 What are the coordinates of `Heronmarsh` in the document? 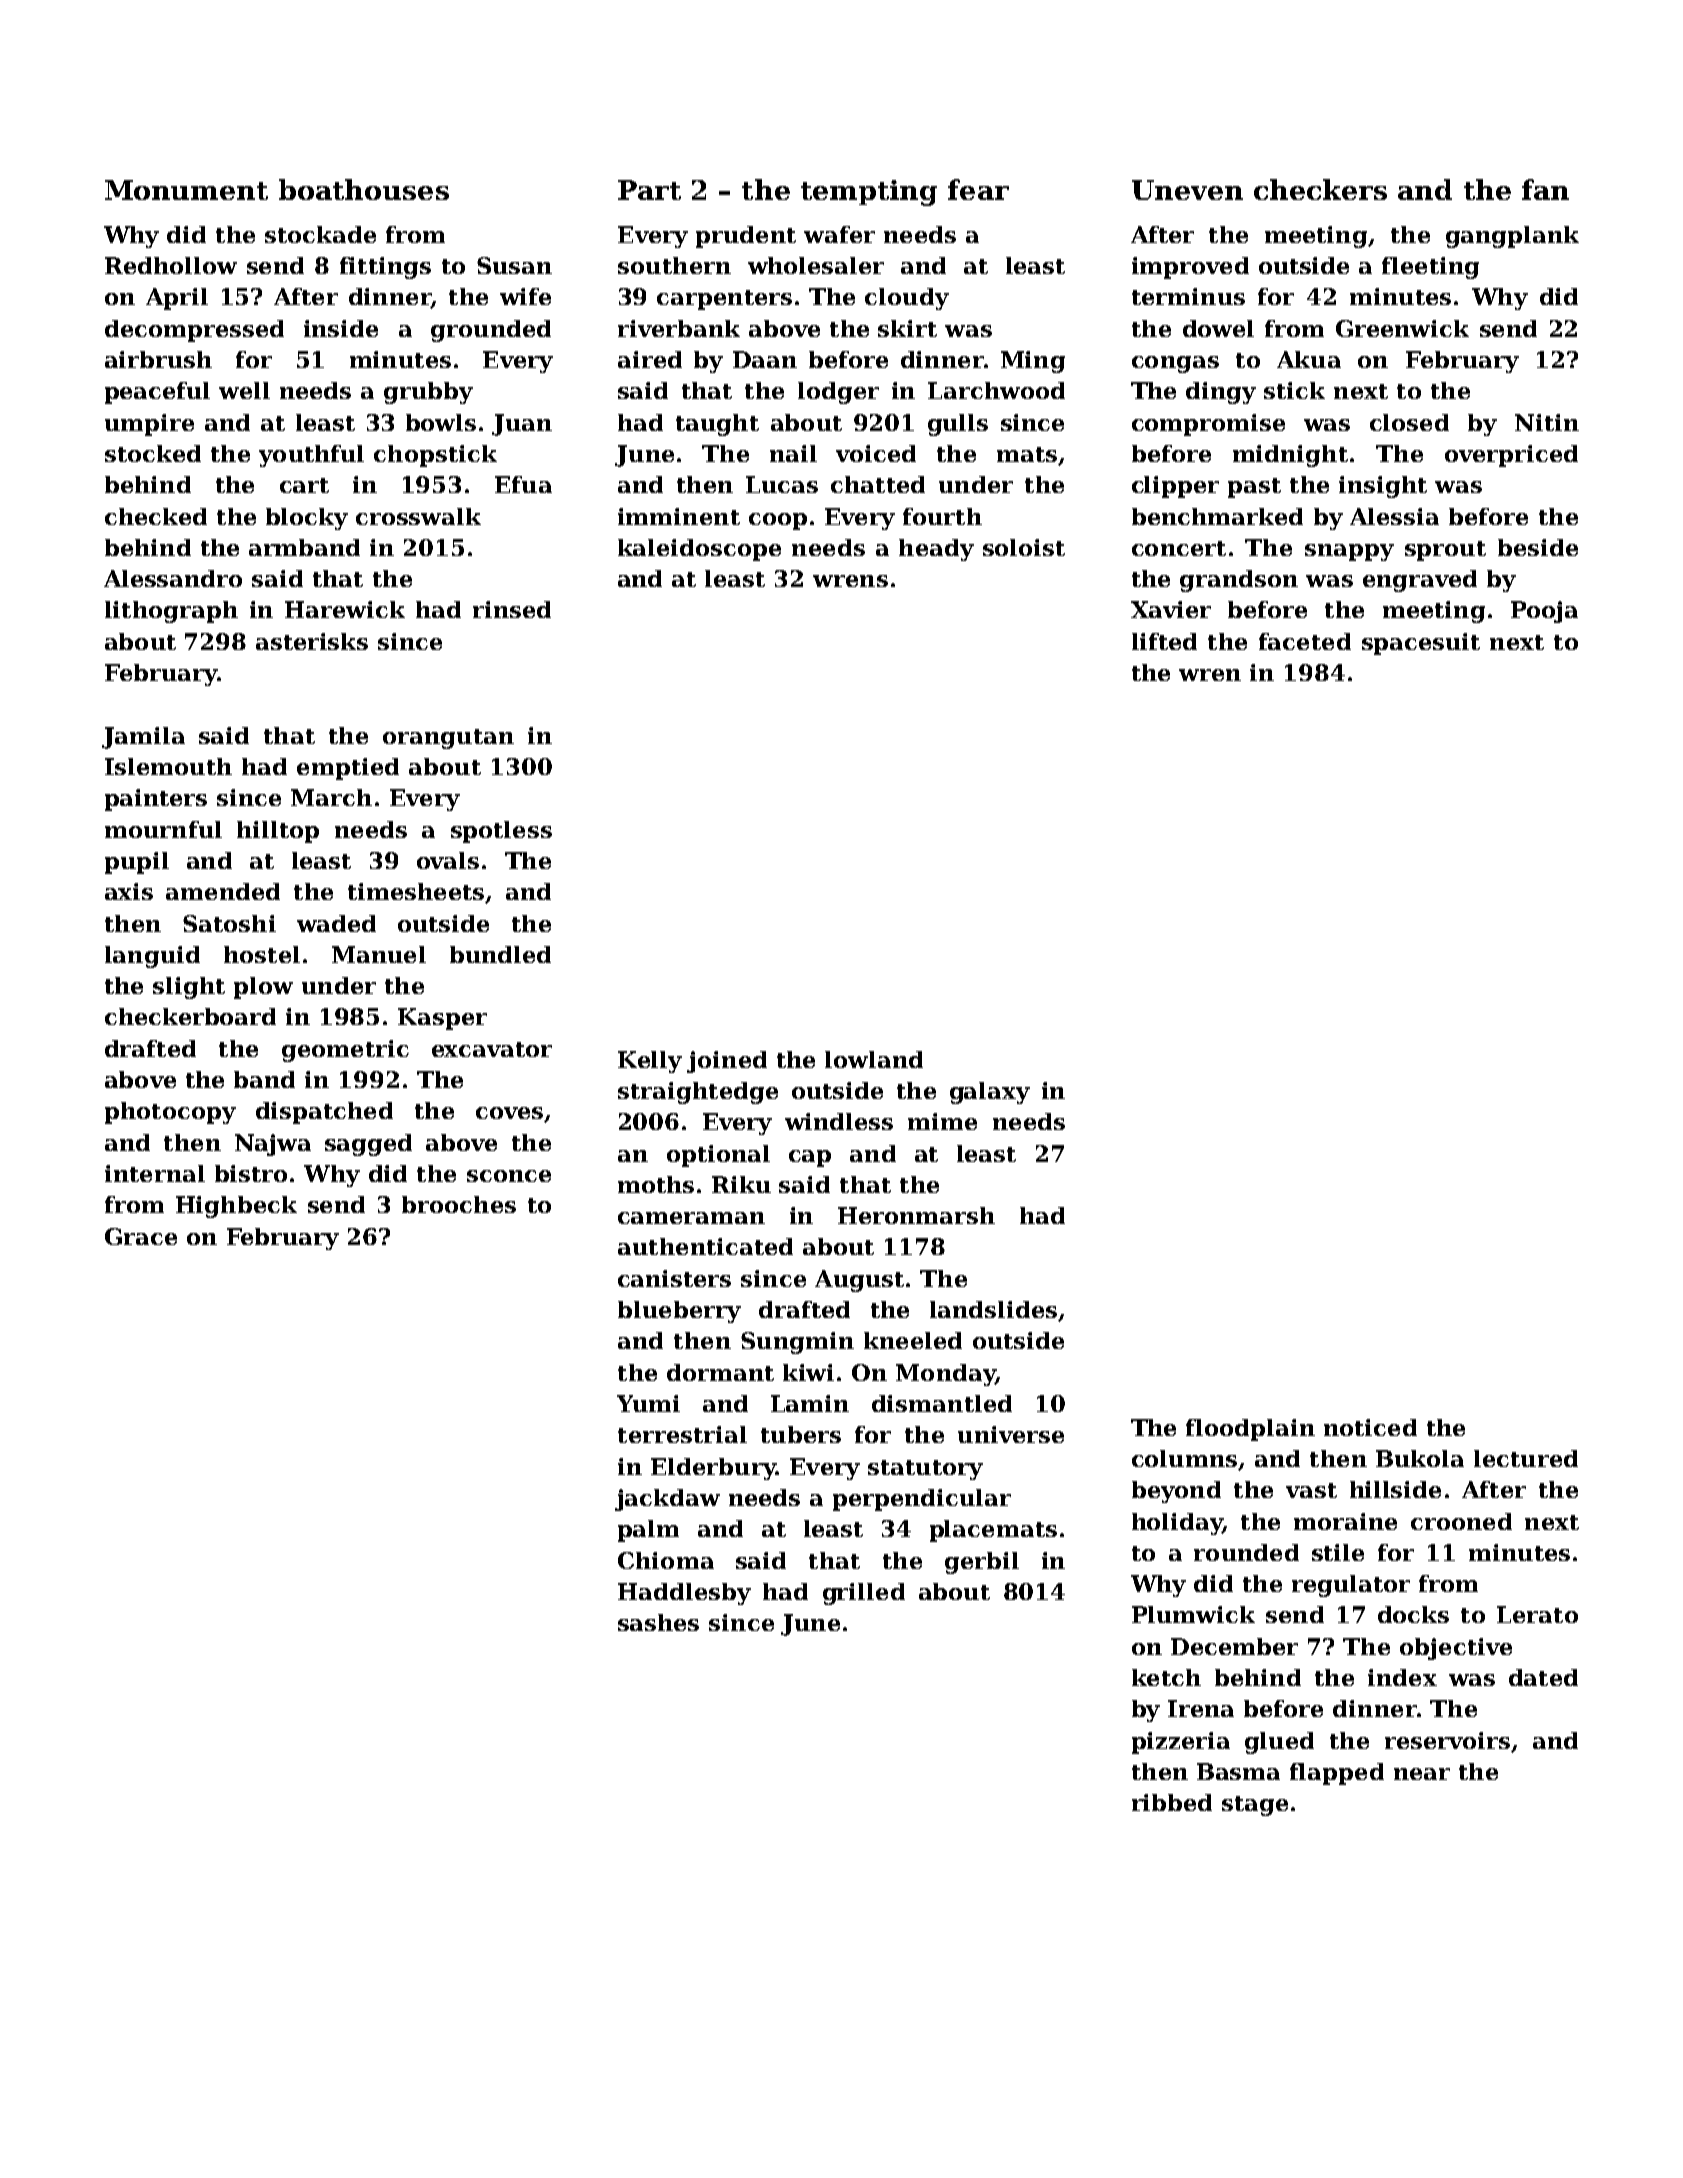 It's located at (916, 1215).
